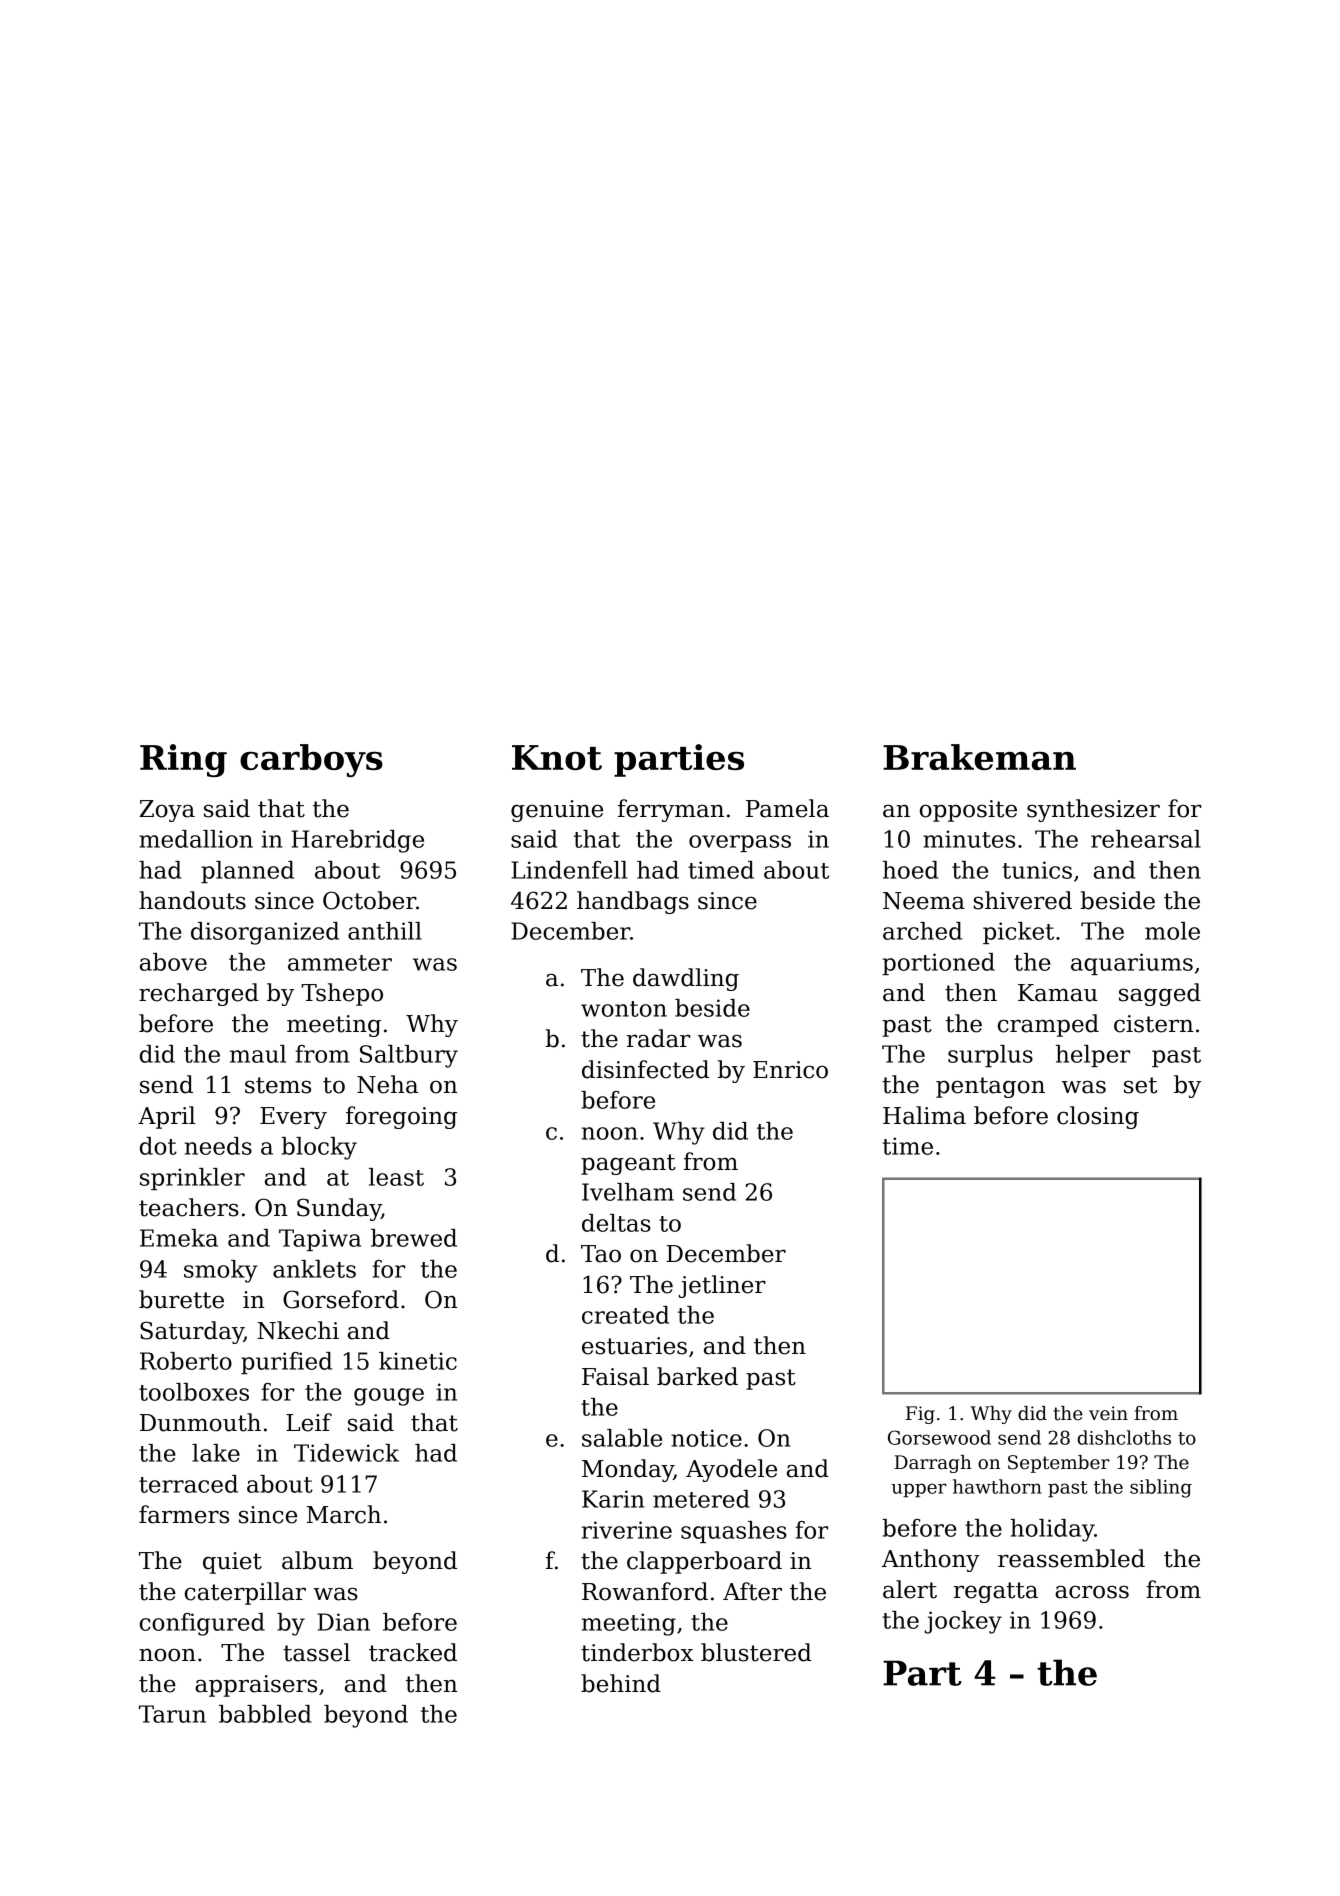  What do you see at coordinates (979, 757) in the screenshot?
I see `Brakeman` at bounding box center [979, 757].
